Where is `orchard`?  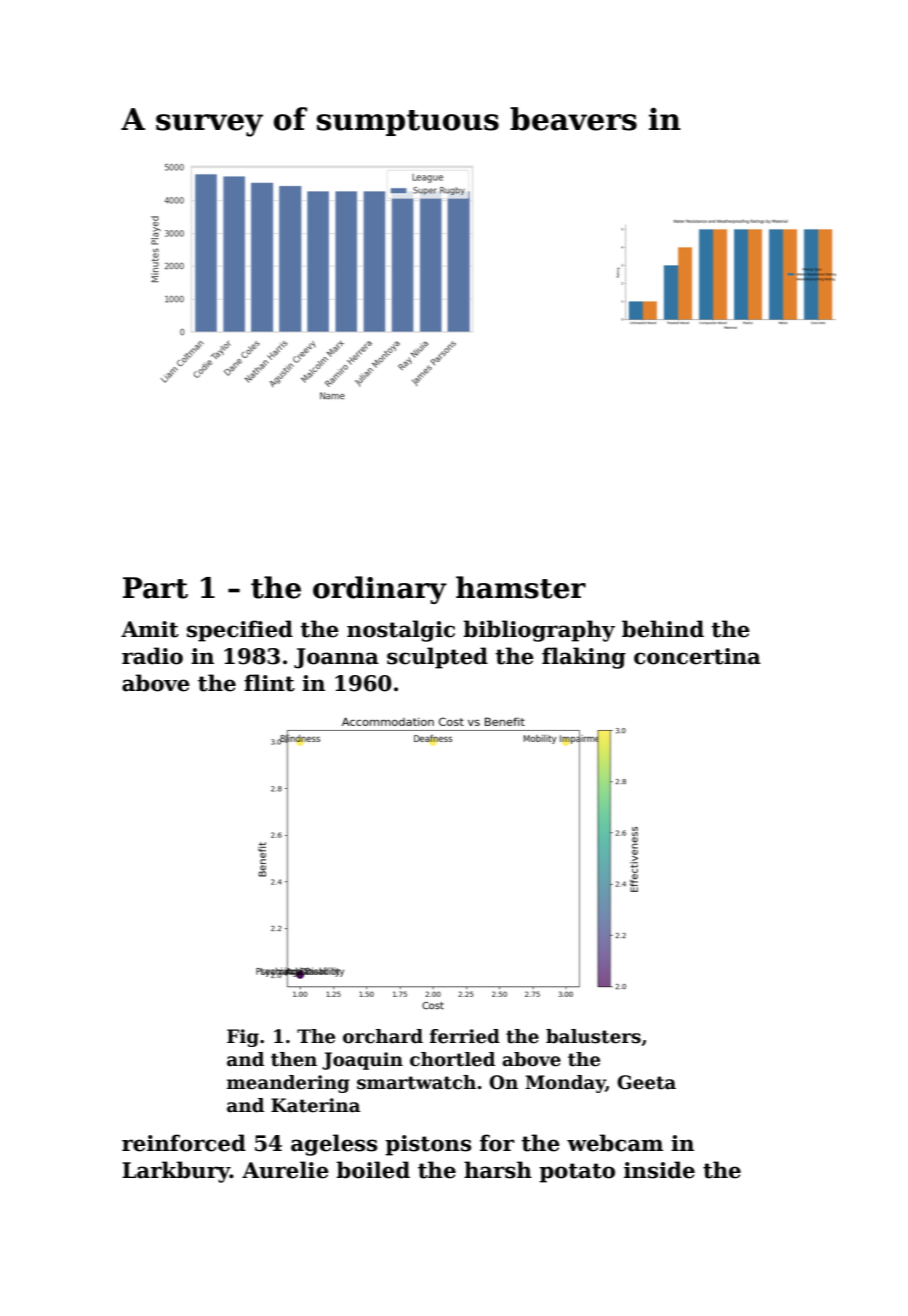
orchard is located at coordinates (383, 1036).
